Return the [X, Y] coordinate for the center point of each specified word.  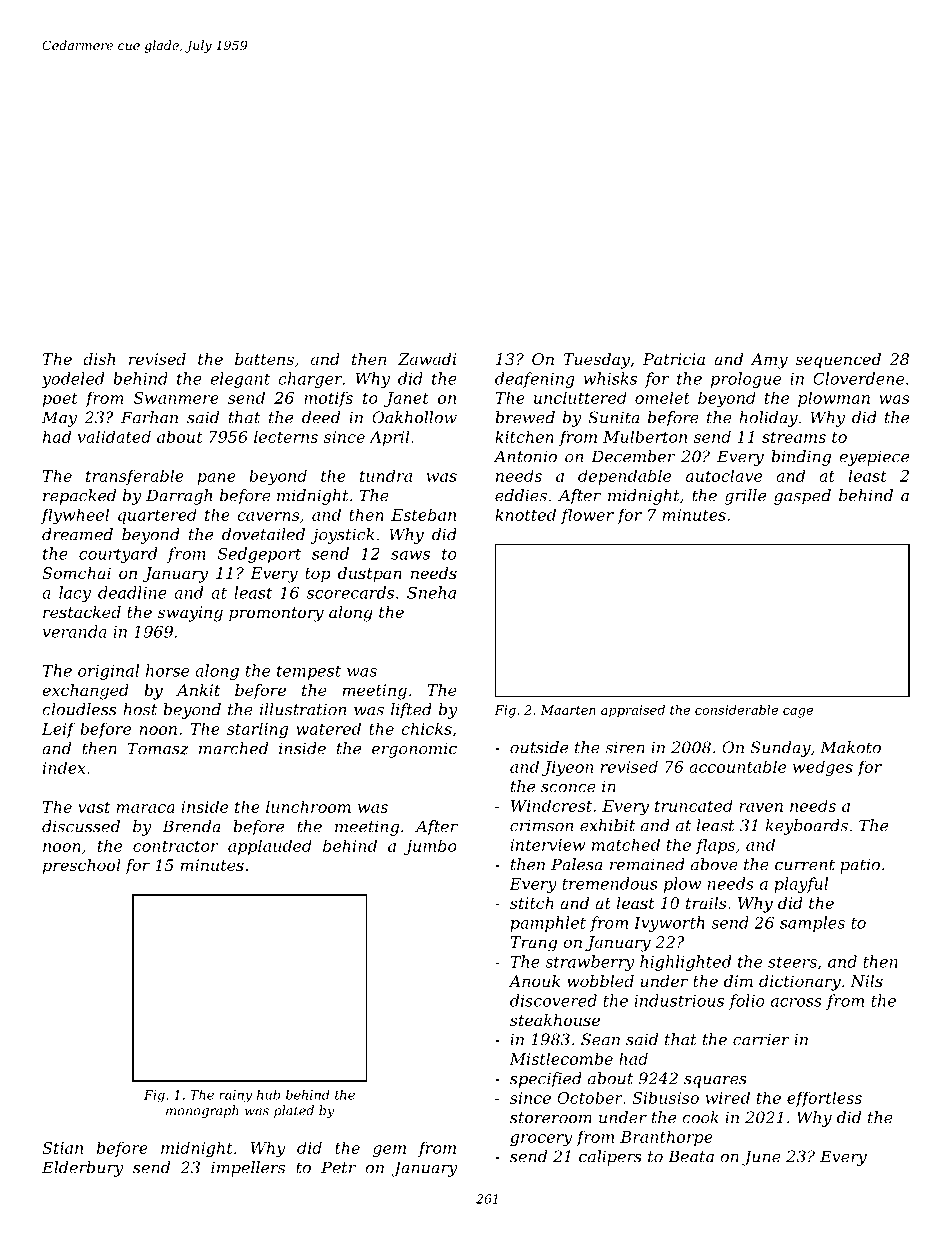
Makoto [850, 747]
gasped [802, 497]
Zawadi [427, 359]
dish [99, 359]
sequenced [838, 361]
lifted [411, 711]
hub [268, 1095]
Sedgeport [259, 555]
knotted [525, 514]
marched [233, 748]
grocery [541, 1140]
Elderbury [83, 1169]
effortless [824, 1099]
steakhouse [555, 1020]
